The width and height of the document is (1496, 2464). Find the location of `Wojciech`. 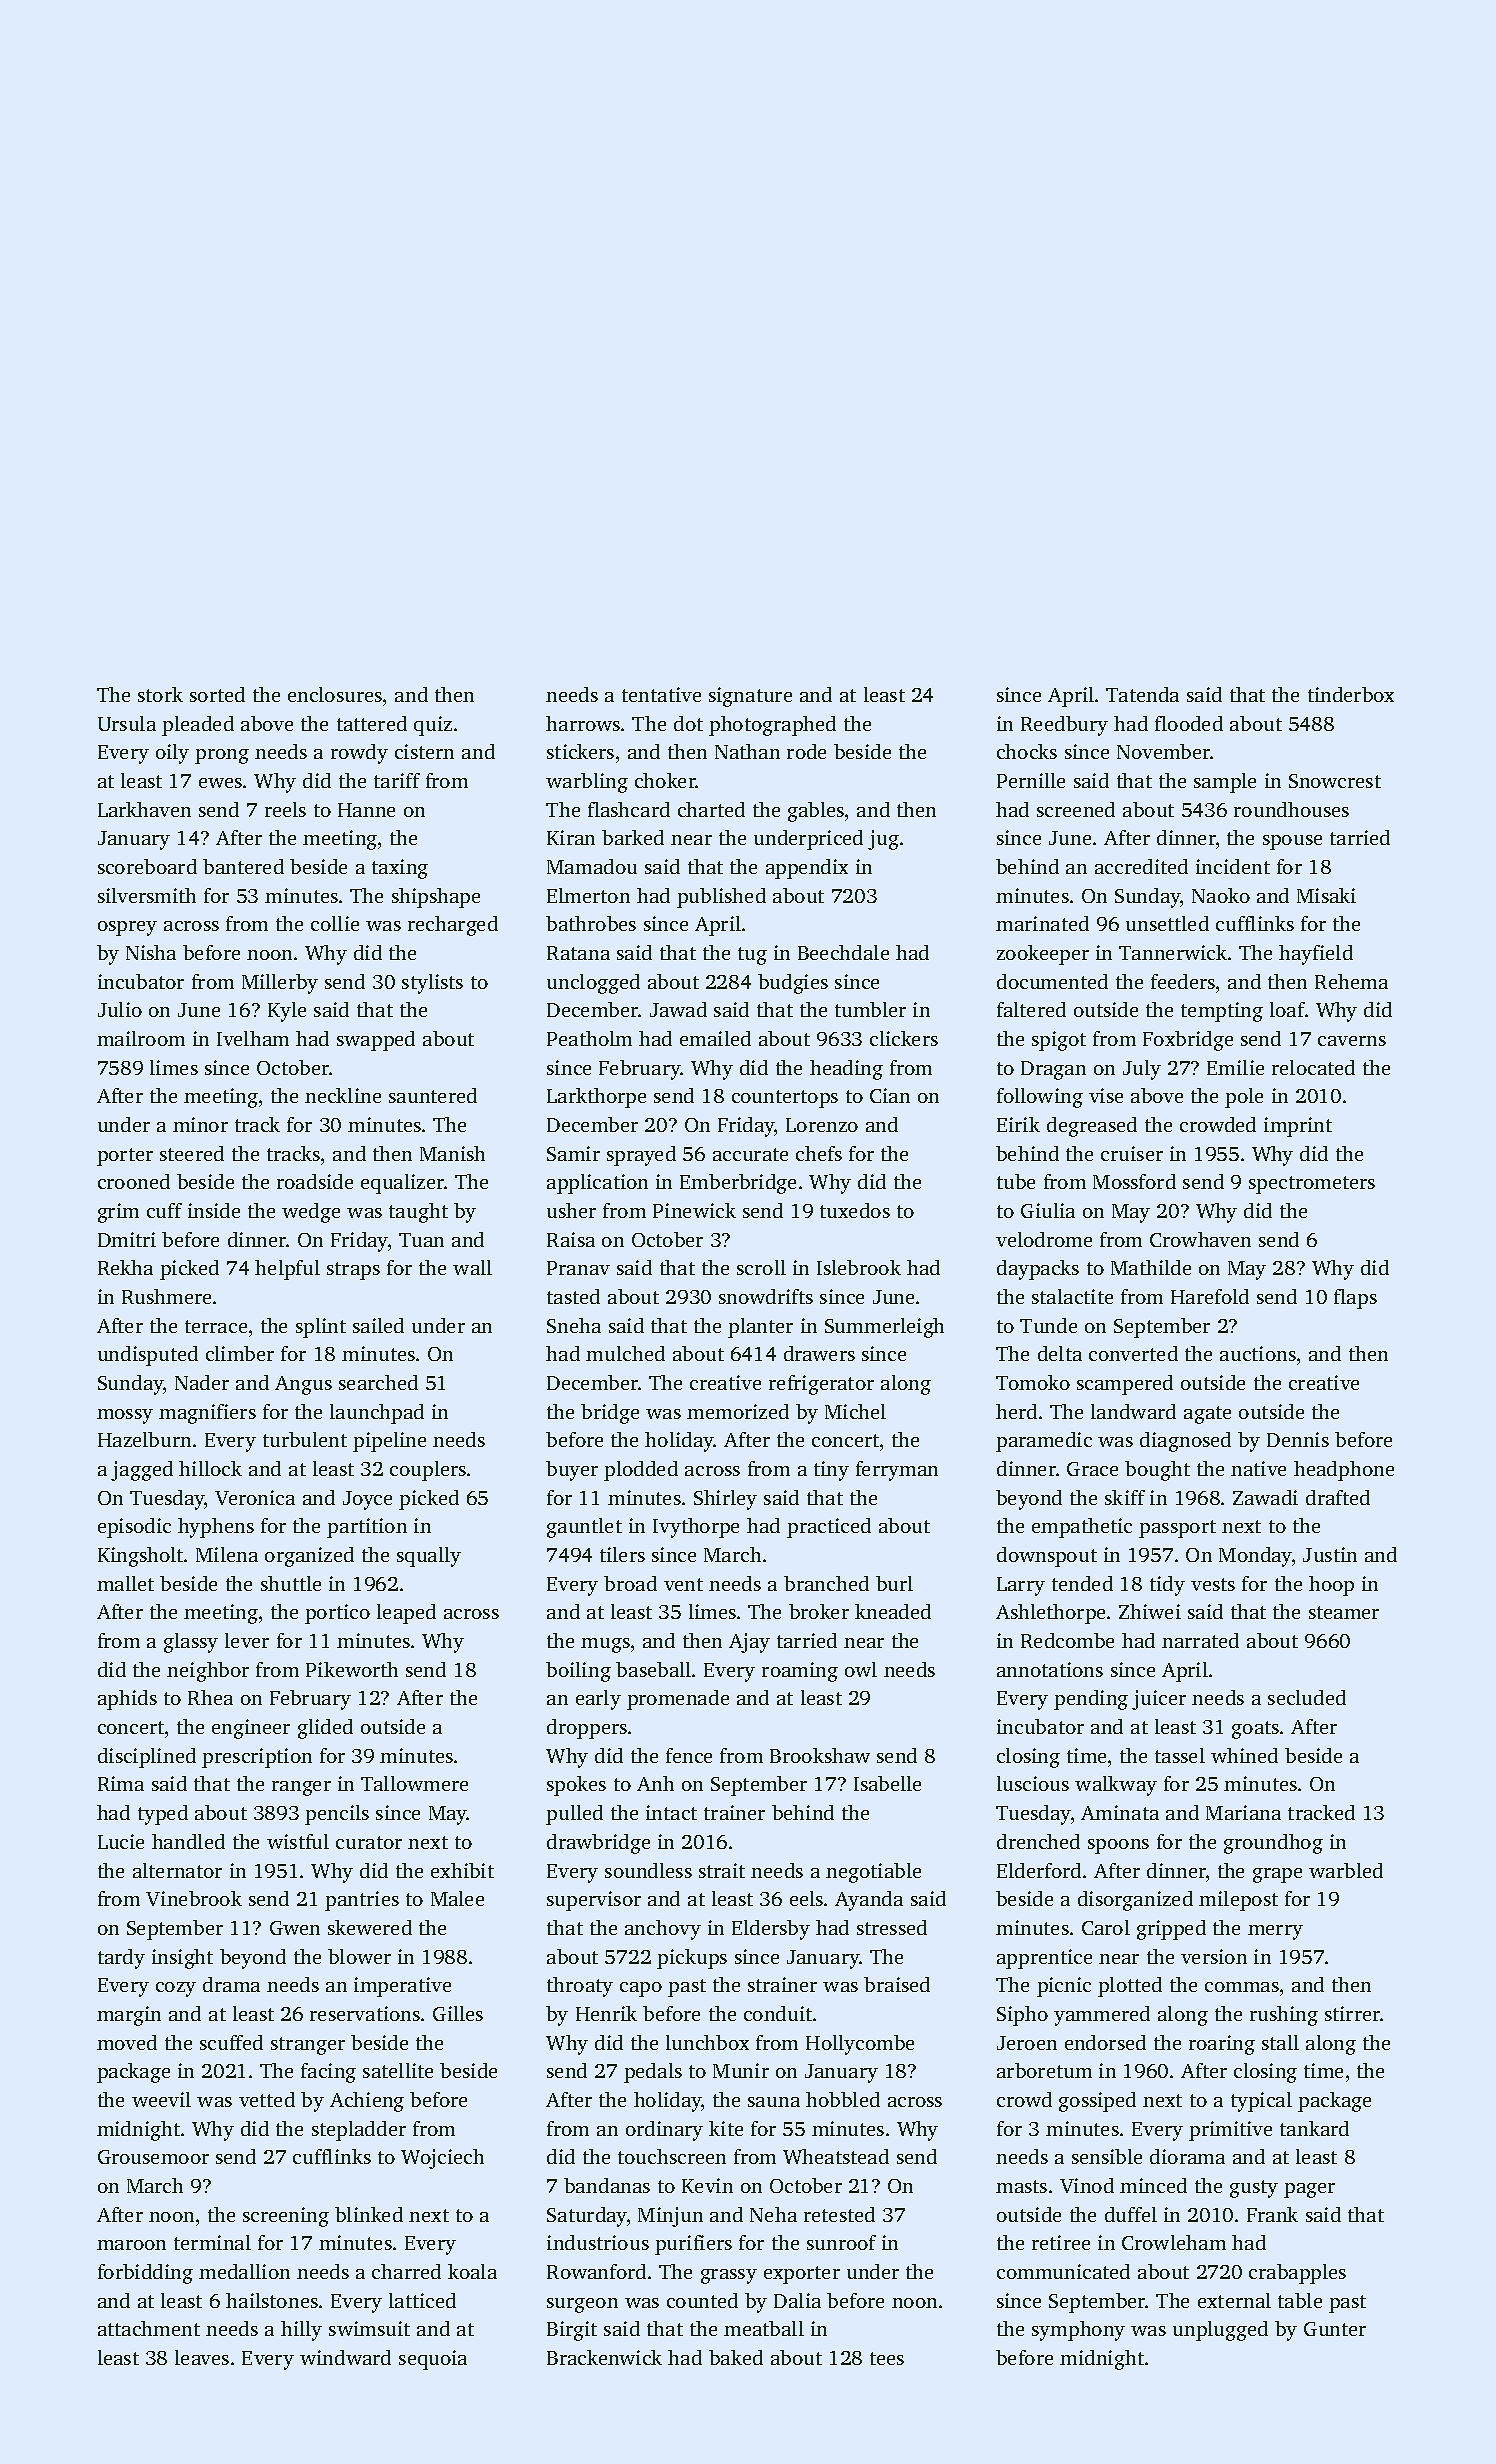

Wojciech is located at coordinates (442, 2159).
